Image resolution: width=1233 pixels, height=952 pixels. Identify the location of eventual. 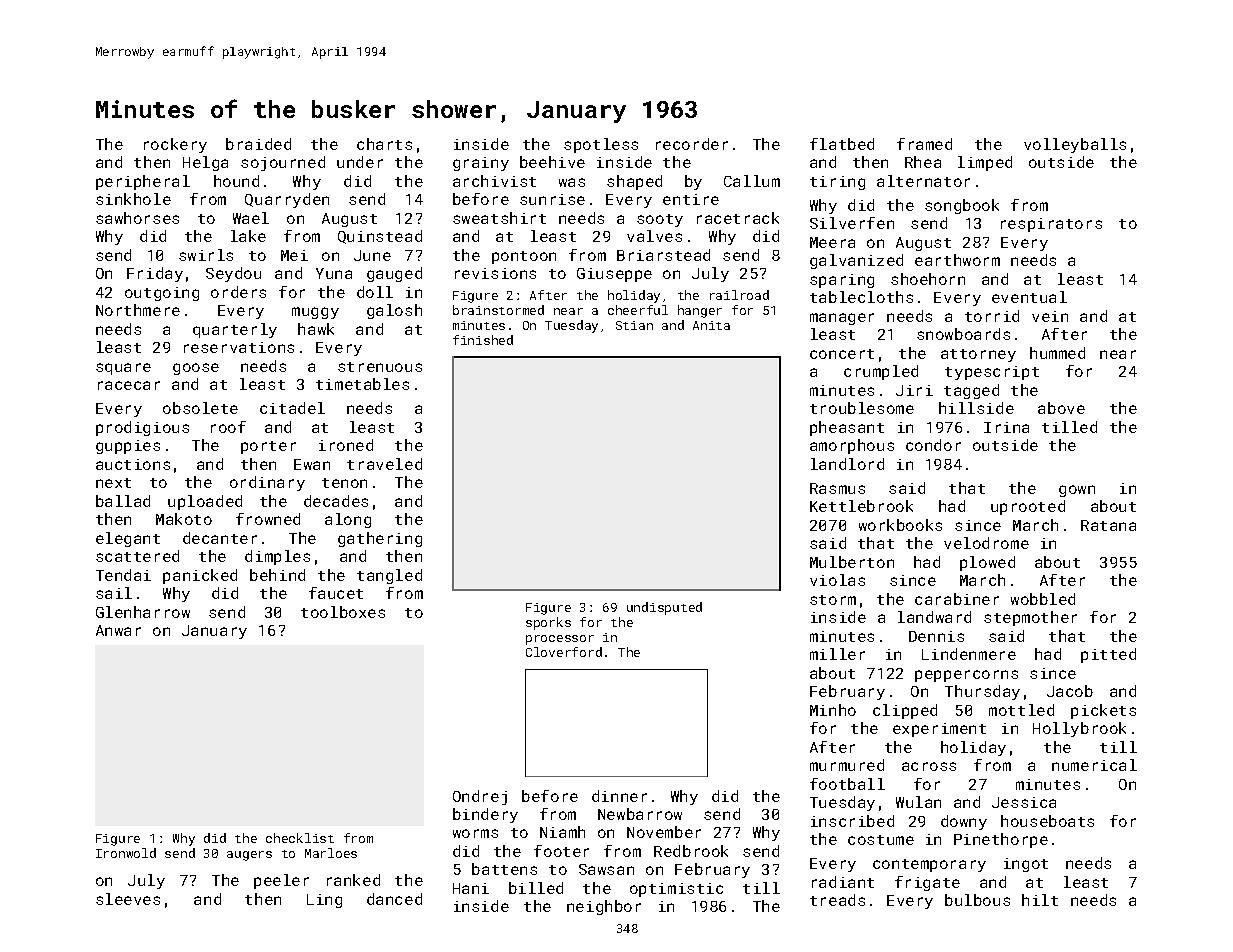
(1029, 297).
